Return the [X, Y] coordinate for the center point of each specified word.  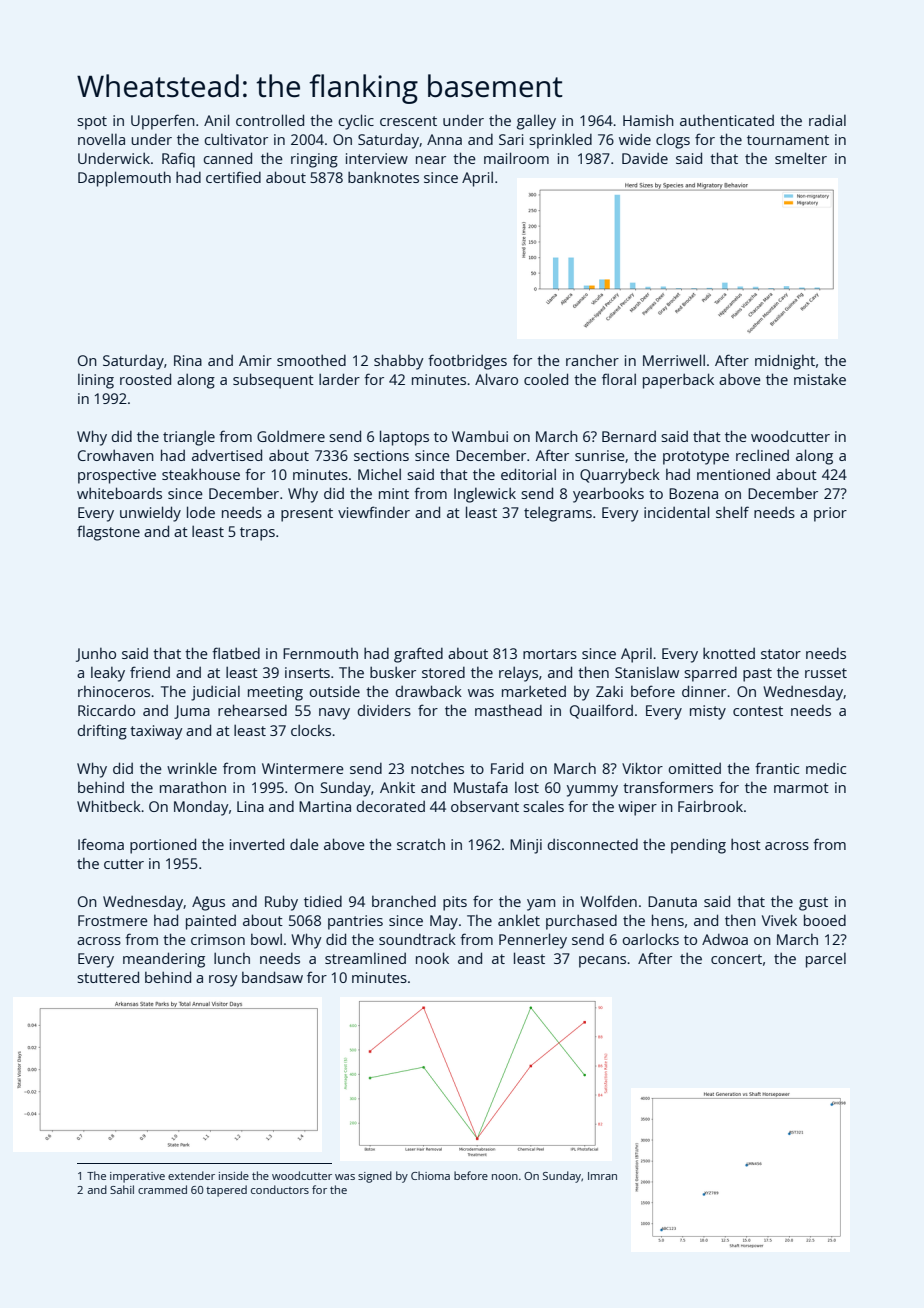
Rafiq [178, 160]
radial [827, 120]
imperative [137, 1177]
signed [375, 1177]
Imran [602, 1176]
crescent [408, 121]
